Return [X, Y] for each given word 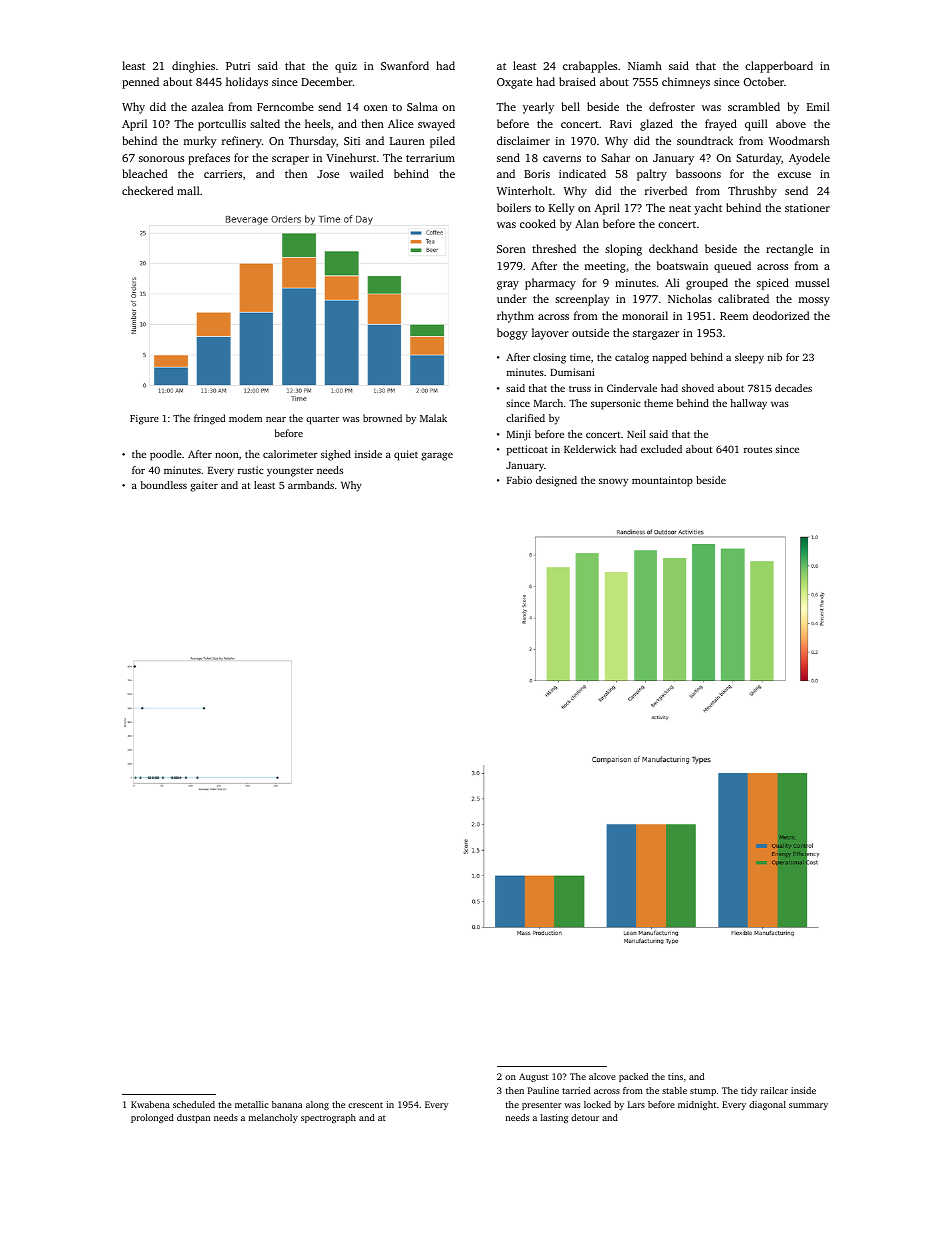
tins [675, 1076]
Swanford [405, 65]
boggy [512, 334]
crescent [365, 1105]
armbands [311, 485]
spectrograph [328, 1118]
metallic [251, 1104]
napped [670, 358]
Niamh [645, 65]
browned [382, 418]
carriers [223, 174]
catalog [632, 358]
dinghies [193, 67]
